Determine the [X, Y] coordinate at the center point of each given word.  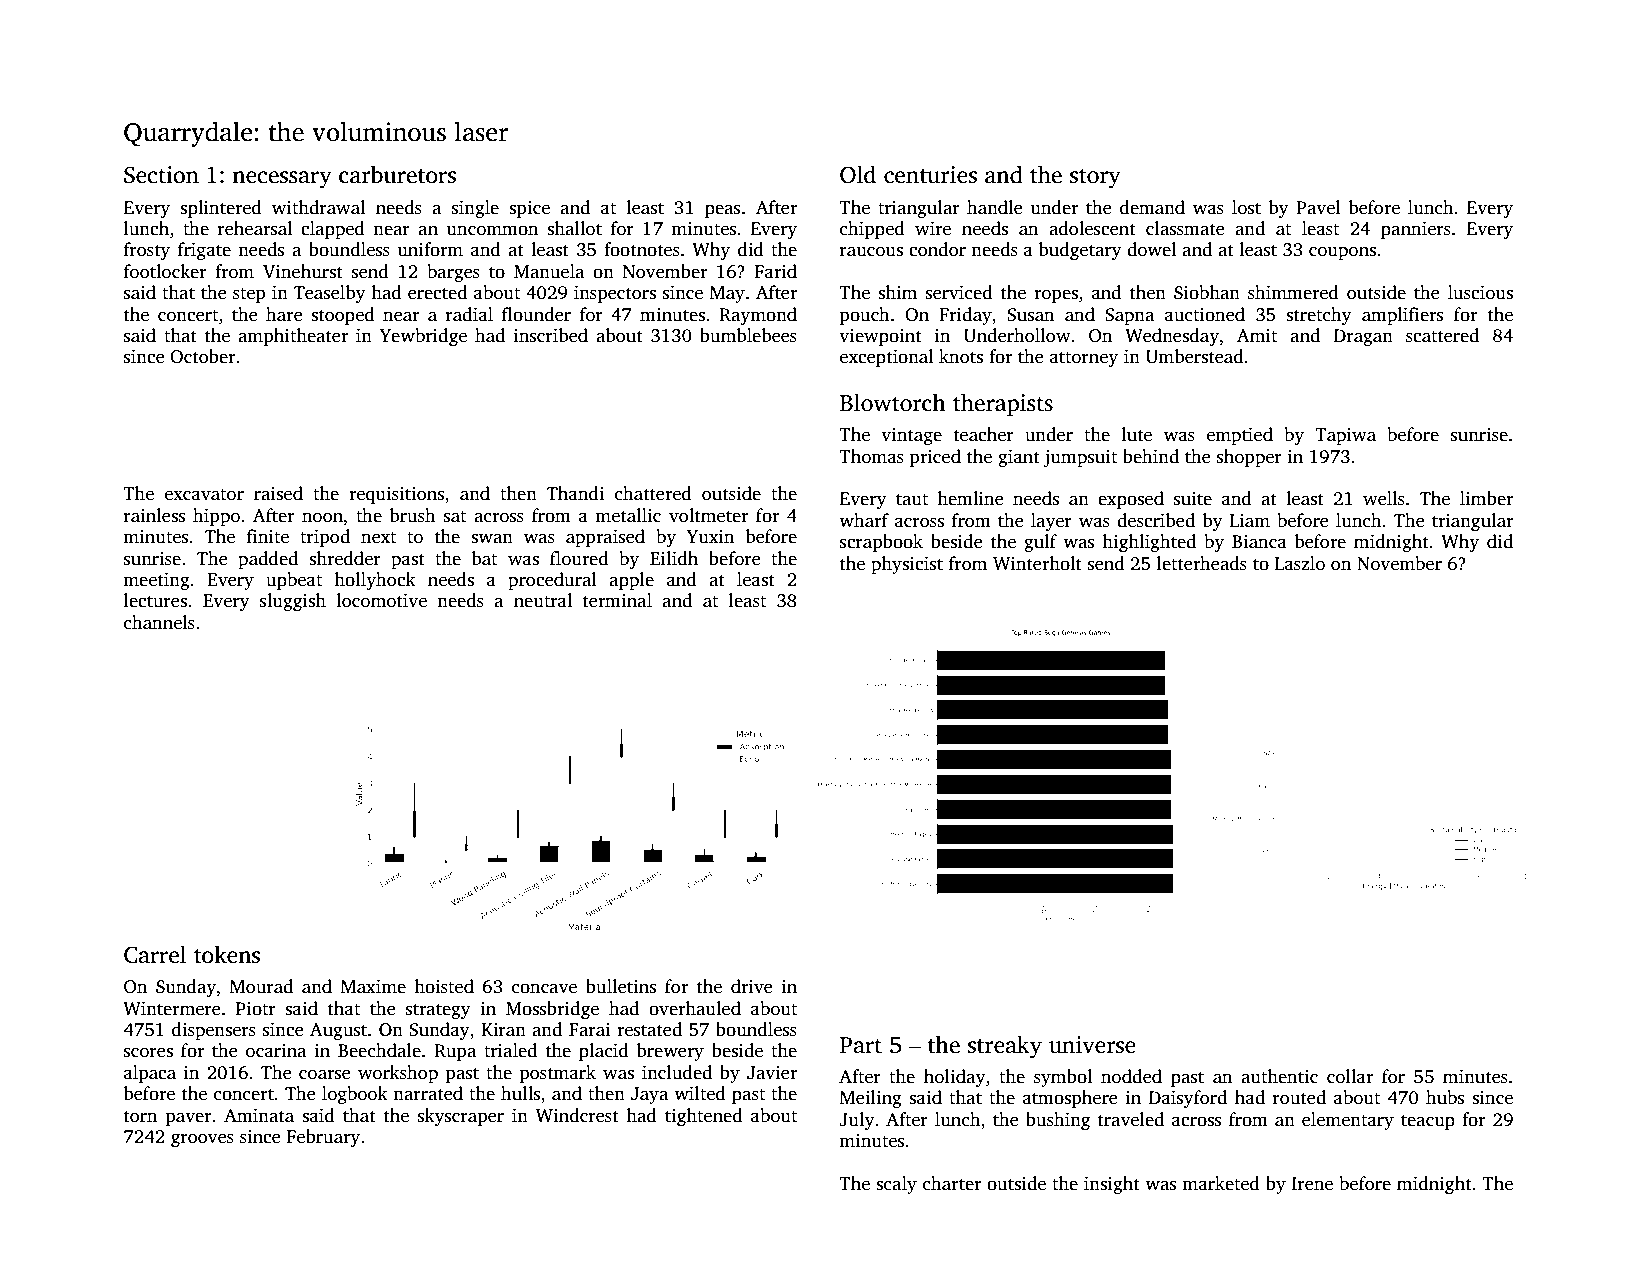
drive [751, 986]
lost [1246, 207]
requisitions [396, 495]
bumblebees [748, 335]
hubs [1445, 1097]
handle [994, 207]
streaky [1005, 1047]
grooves [202, 1140]
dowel [1151, 249]
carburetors [397, 174]
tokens [227, 954]
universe [1092, 1045]
